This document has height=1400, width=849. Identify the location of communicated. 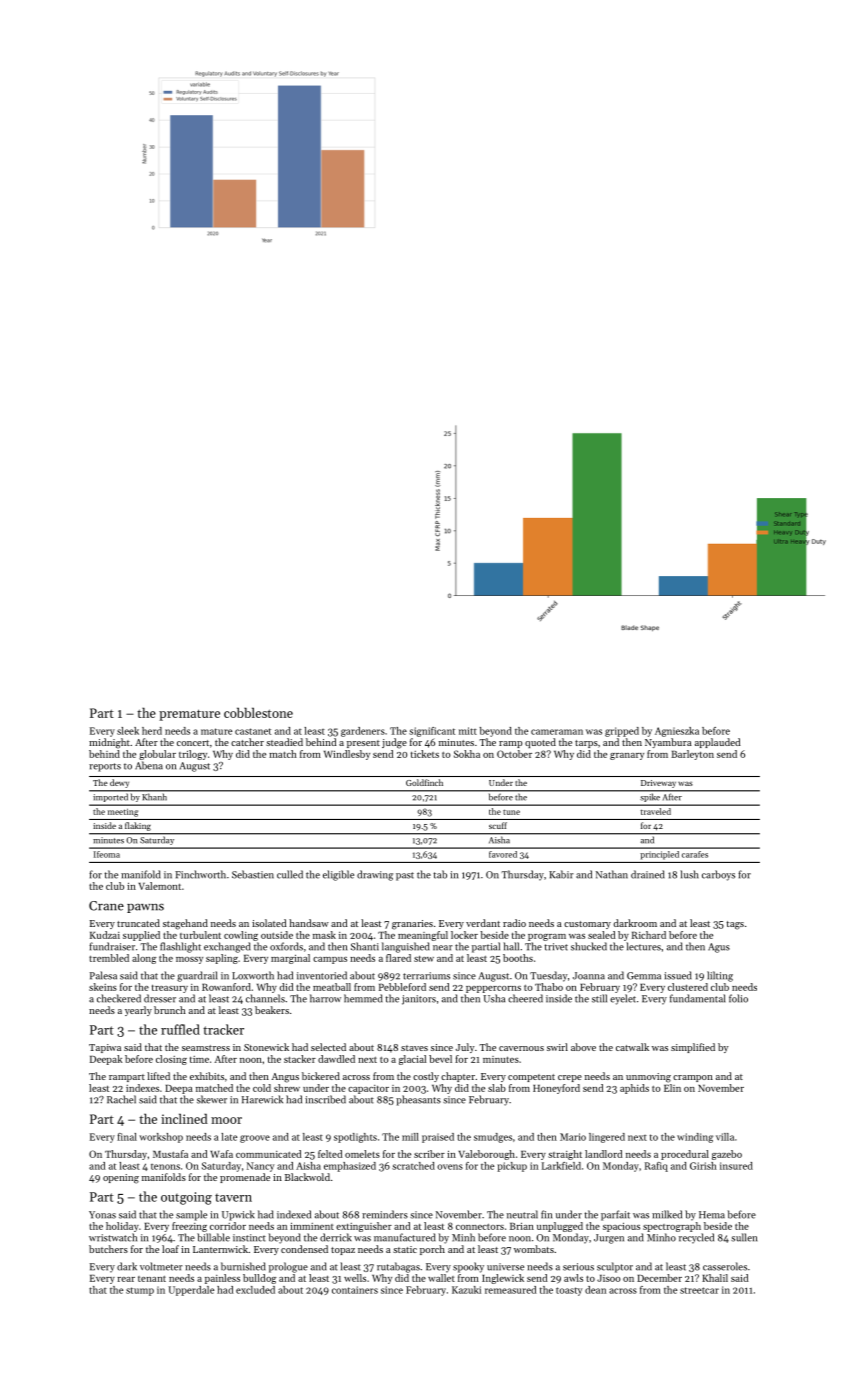
(268, 1154).
